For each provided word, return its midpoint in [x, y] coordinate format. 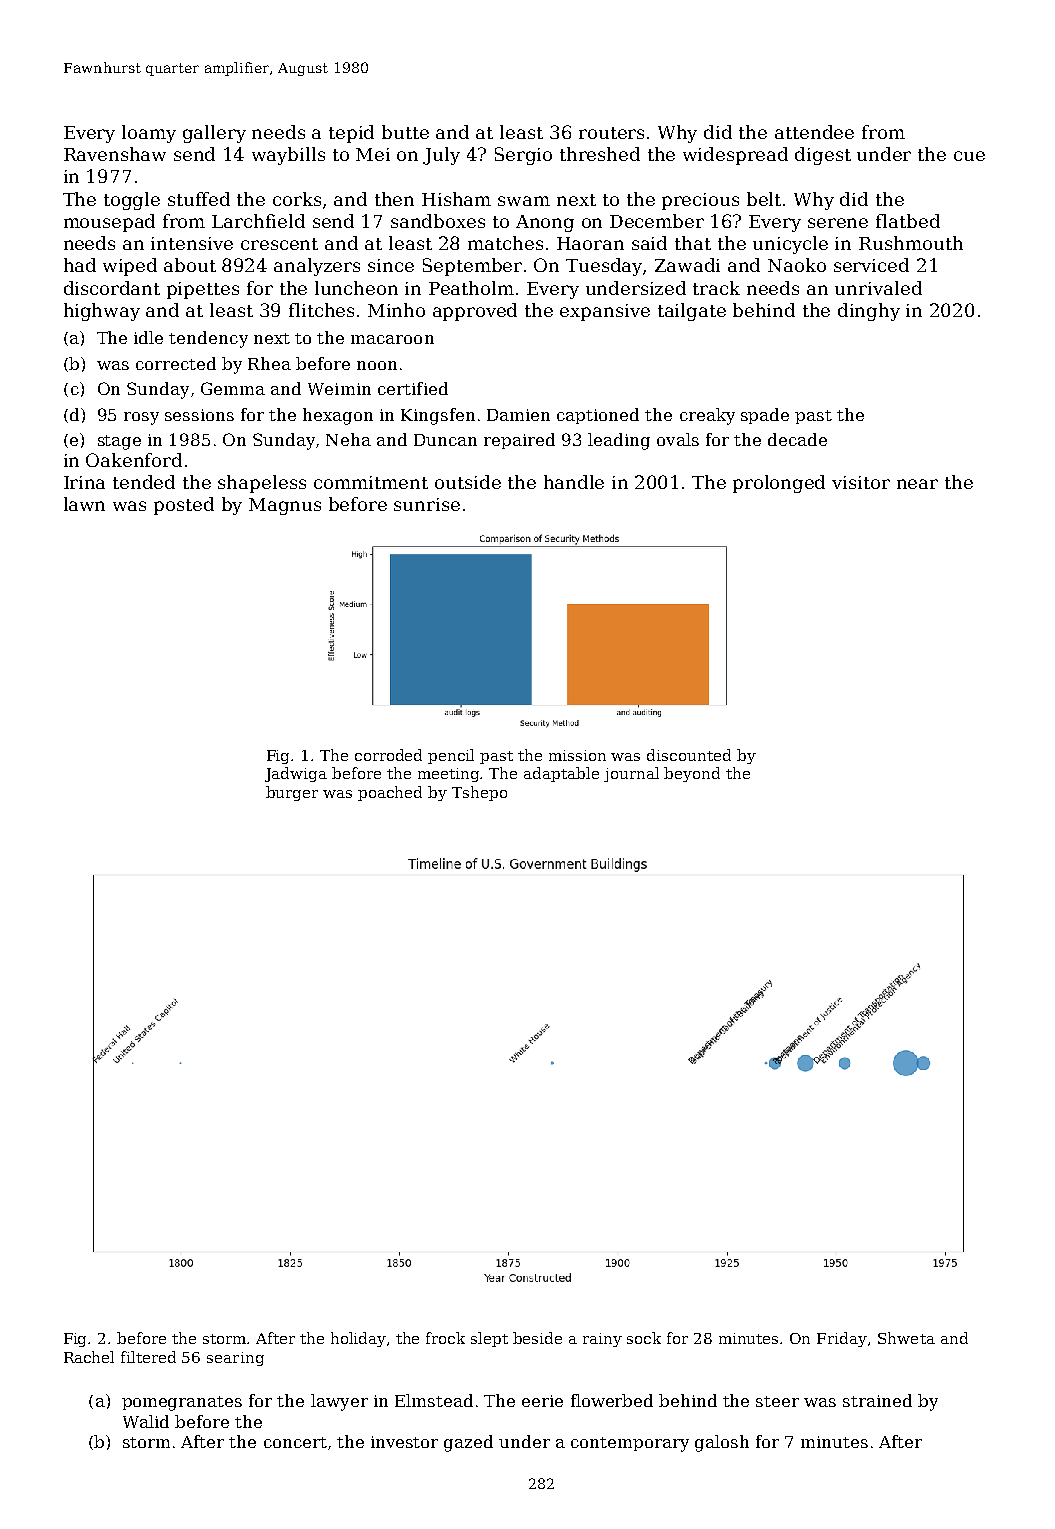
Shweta [906, 1338]
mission [577, 755]
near [917, 484]
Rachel [89, 1357]
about [190, 265]
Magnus [285, 506]
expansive [605, 312]
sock [644, 1338]
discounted [689, 755]
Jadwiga [296, 774]
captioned [598, 416]
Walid [146, 1421]
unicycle [790, 245]
